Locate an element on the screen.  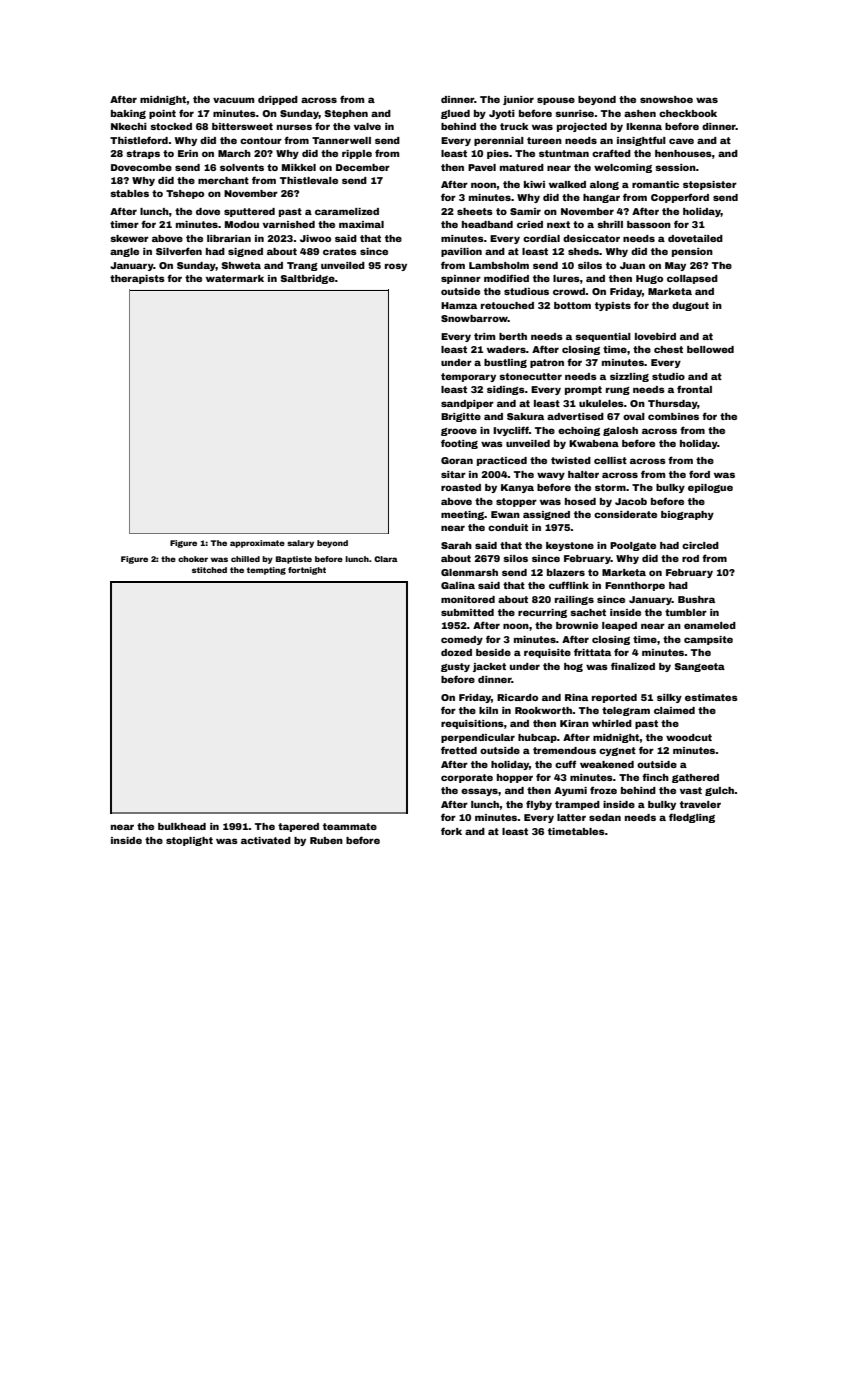
combines is located at coordinates (673, 416).
